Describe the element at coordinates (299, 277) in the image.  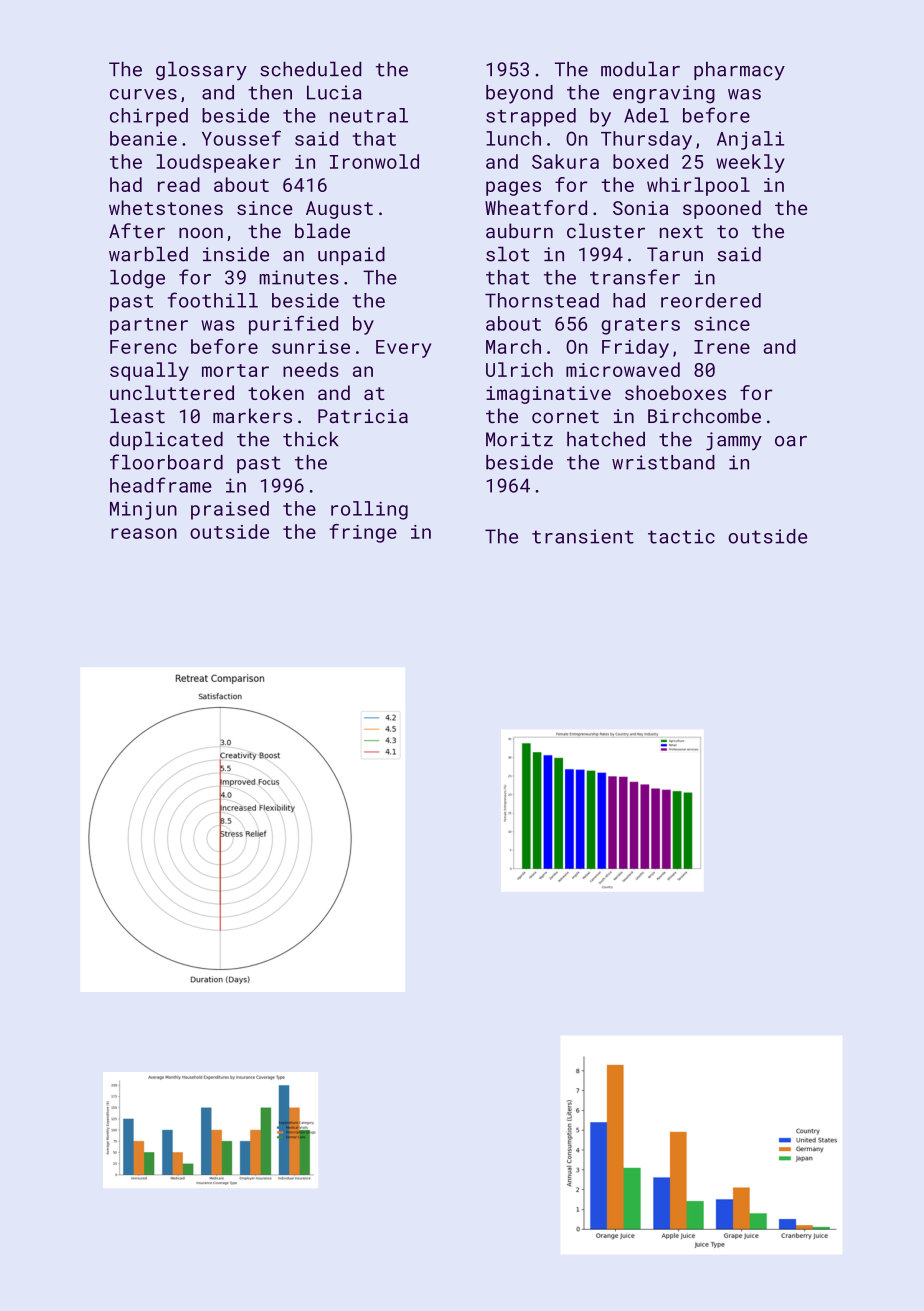
I see `minutes` at that location.
